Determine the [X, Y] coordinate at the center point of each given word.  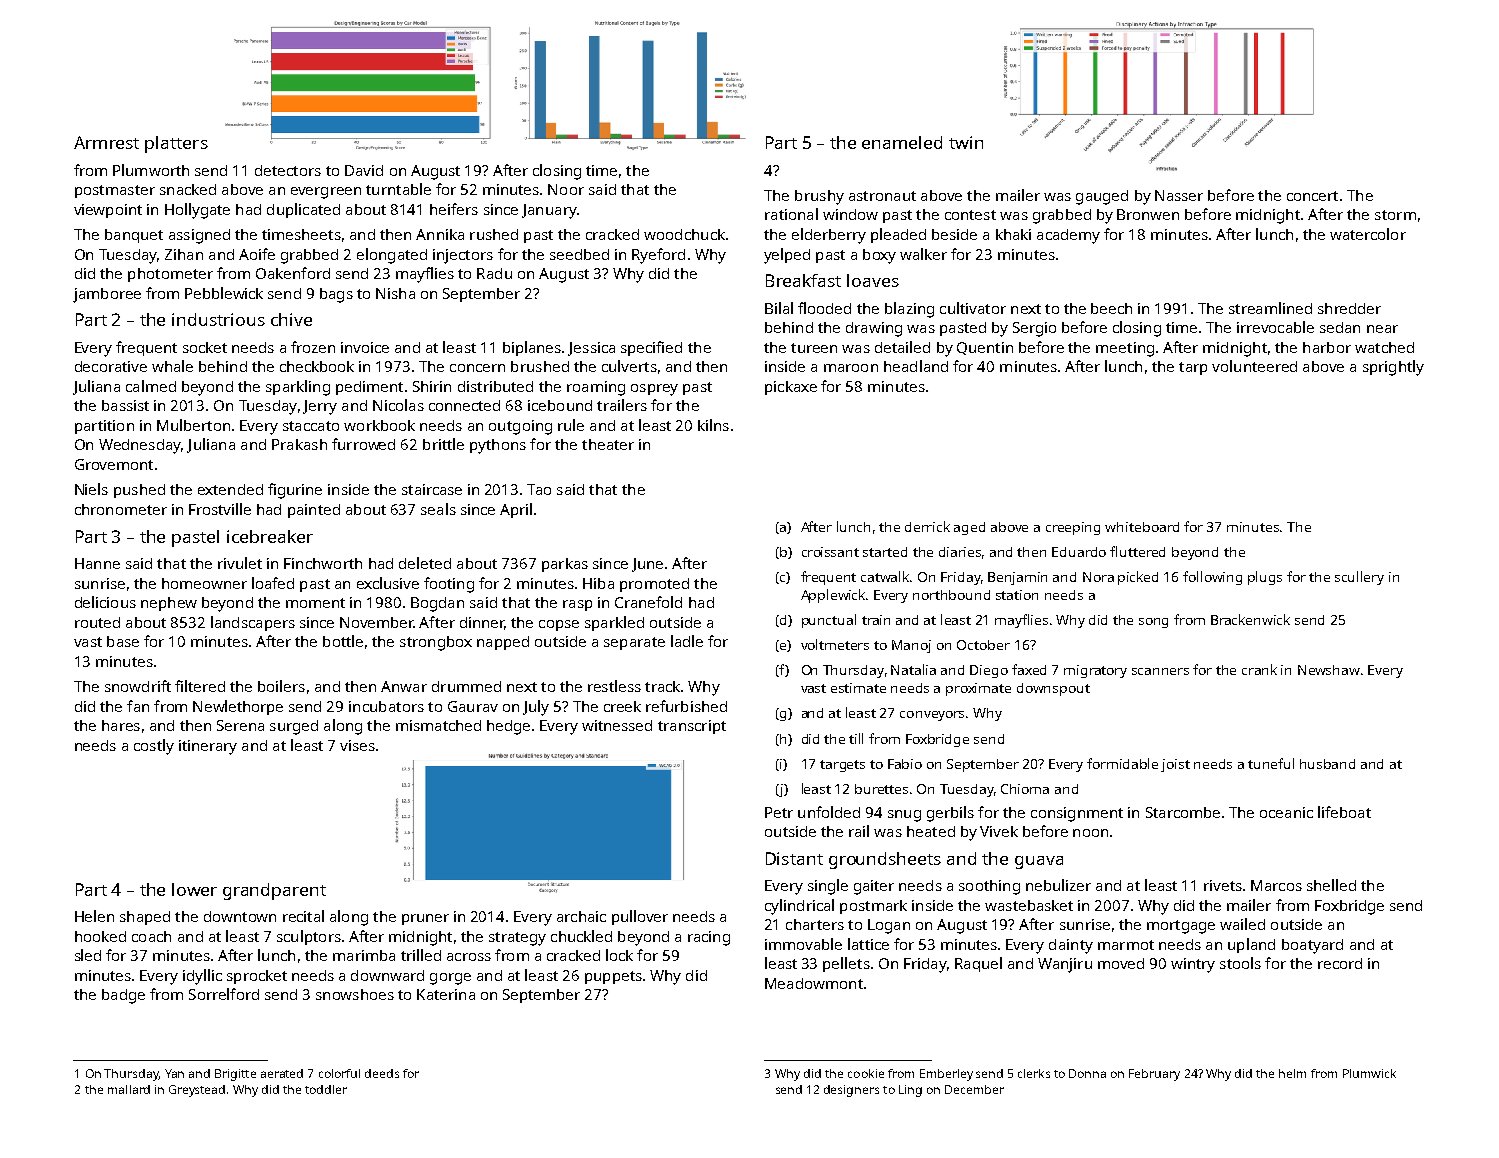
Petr [779, 812]
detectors [288, 170]
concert [1312, 196]
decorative [111, 366]
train [876, 620]
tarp [1193, 368]
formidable [1122, 763]
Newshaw [1329, 670]
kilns [713, 425]
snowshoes [355, 994]
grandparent [274, 891]
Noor [566, 189]
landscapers [253, 623]
